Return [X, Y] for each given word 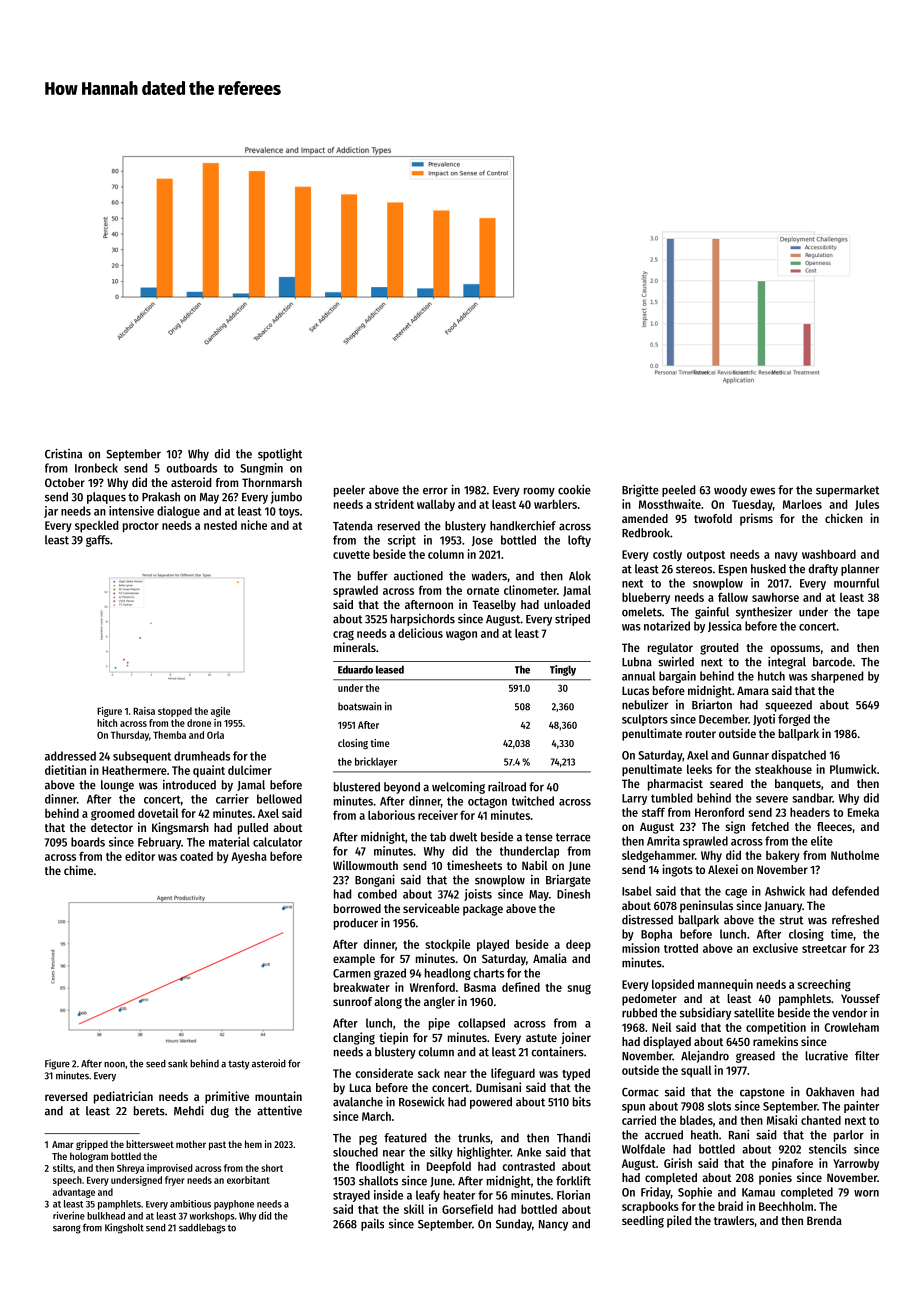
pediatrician [123, 1097]
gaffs [98, 541]
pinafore [792, 1164]
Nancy [553, 1225]
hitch [107, 723]
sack [429, 1073]
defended [855, 891]
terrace [573, 837]
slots [719, 1106]
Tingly [563, 670]
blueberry [646, 598]
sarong [67, 1229]
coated [196, 856]
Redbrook [646, 533]
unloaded [567, 604]
